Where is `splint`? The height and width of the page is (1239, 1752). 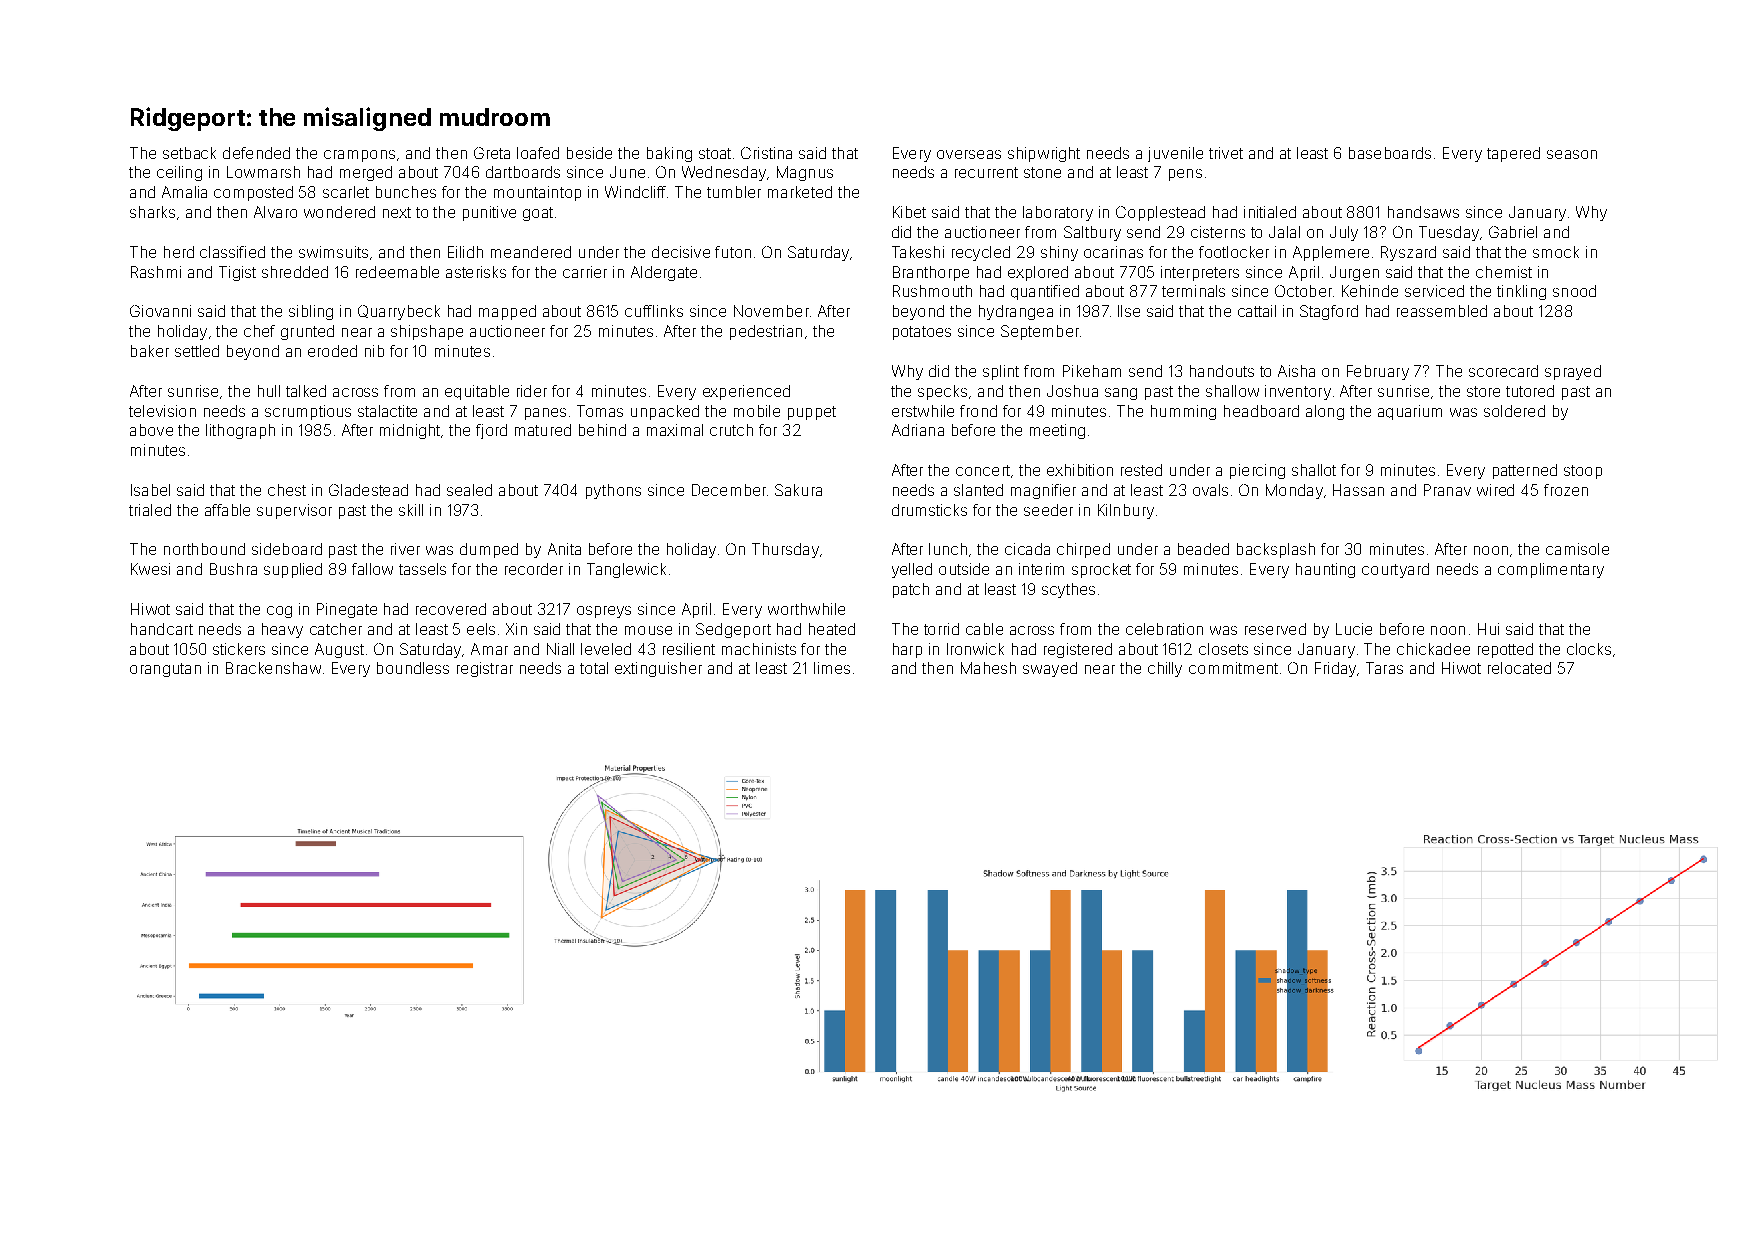 splint is located at coordinates (1001, 372).
